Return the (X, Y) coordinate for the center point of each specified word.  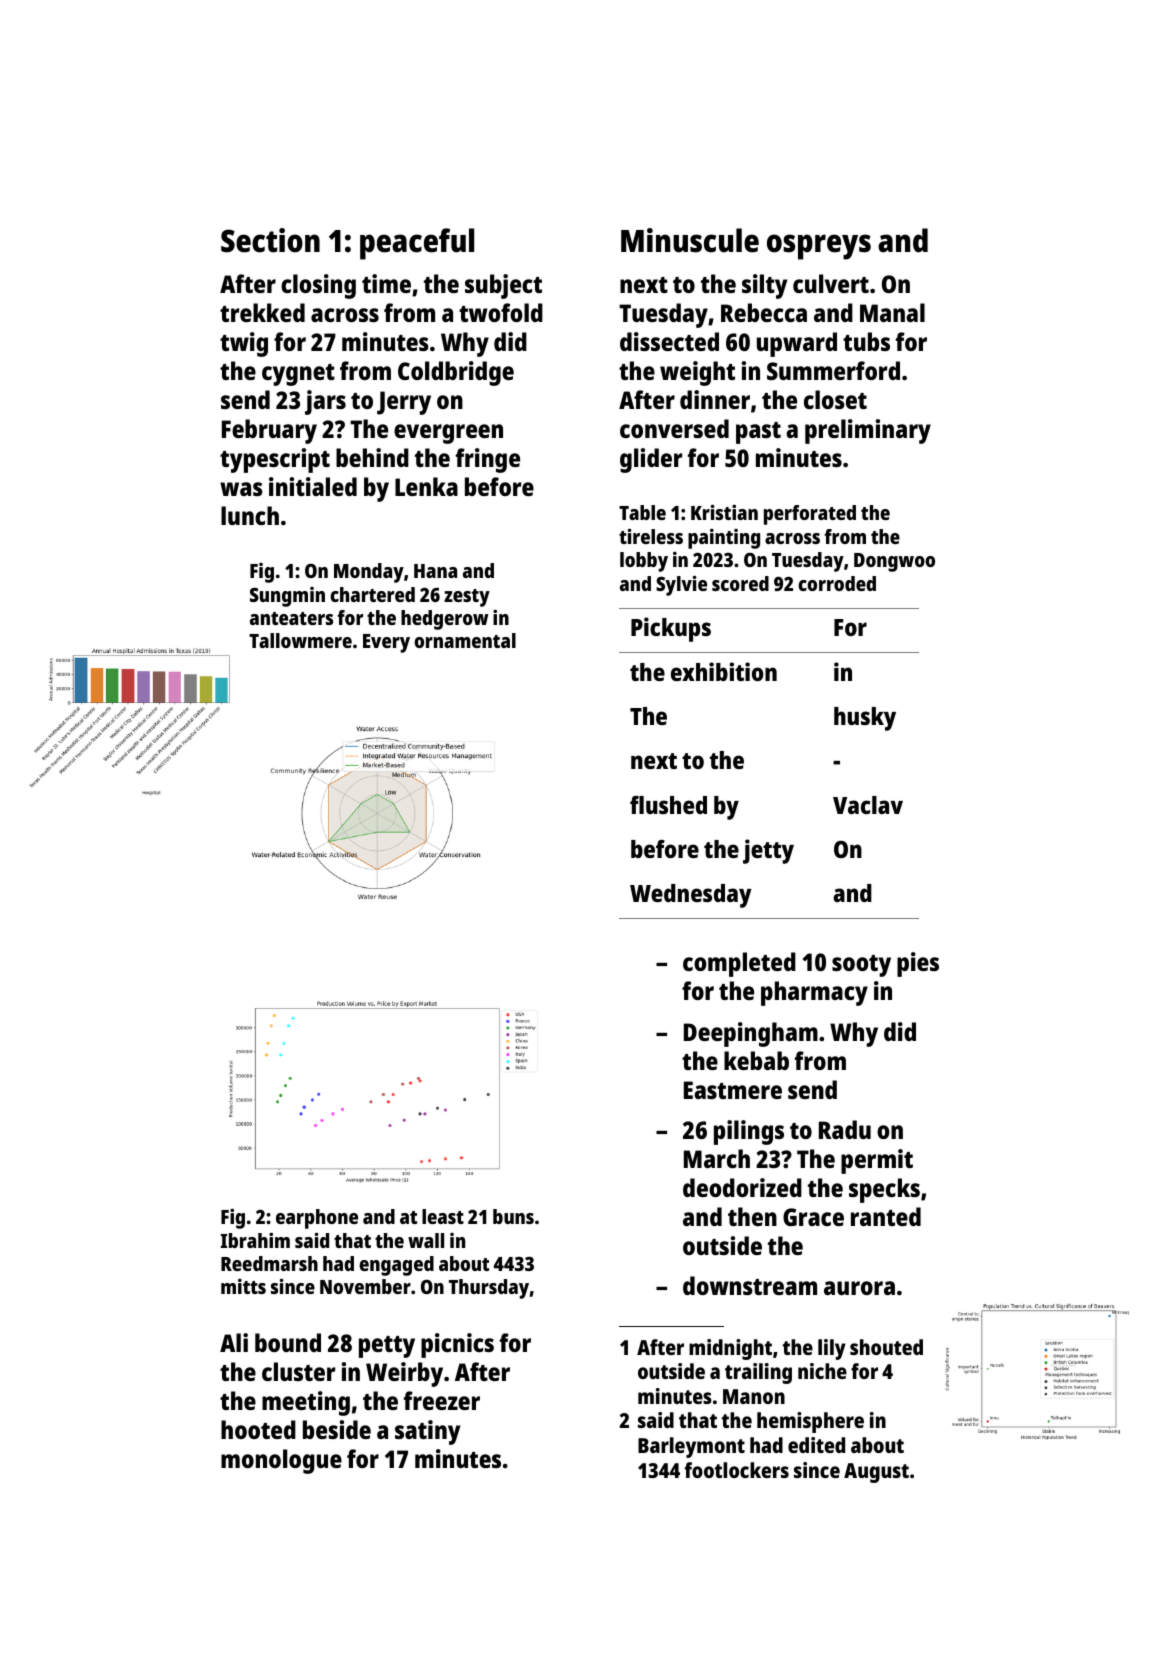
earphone (317, 1219)
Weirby (404, 1374)
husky (865, 719)
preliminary (868, 431)
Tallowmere (300, 640)
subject (503, 286)
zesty (467, 598)
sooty (861, 966)
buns (513, 1216)
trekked (262, 312)
